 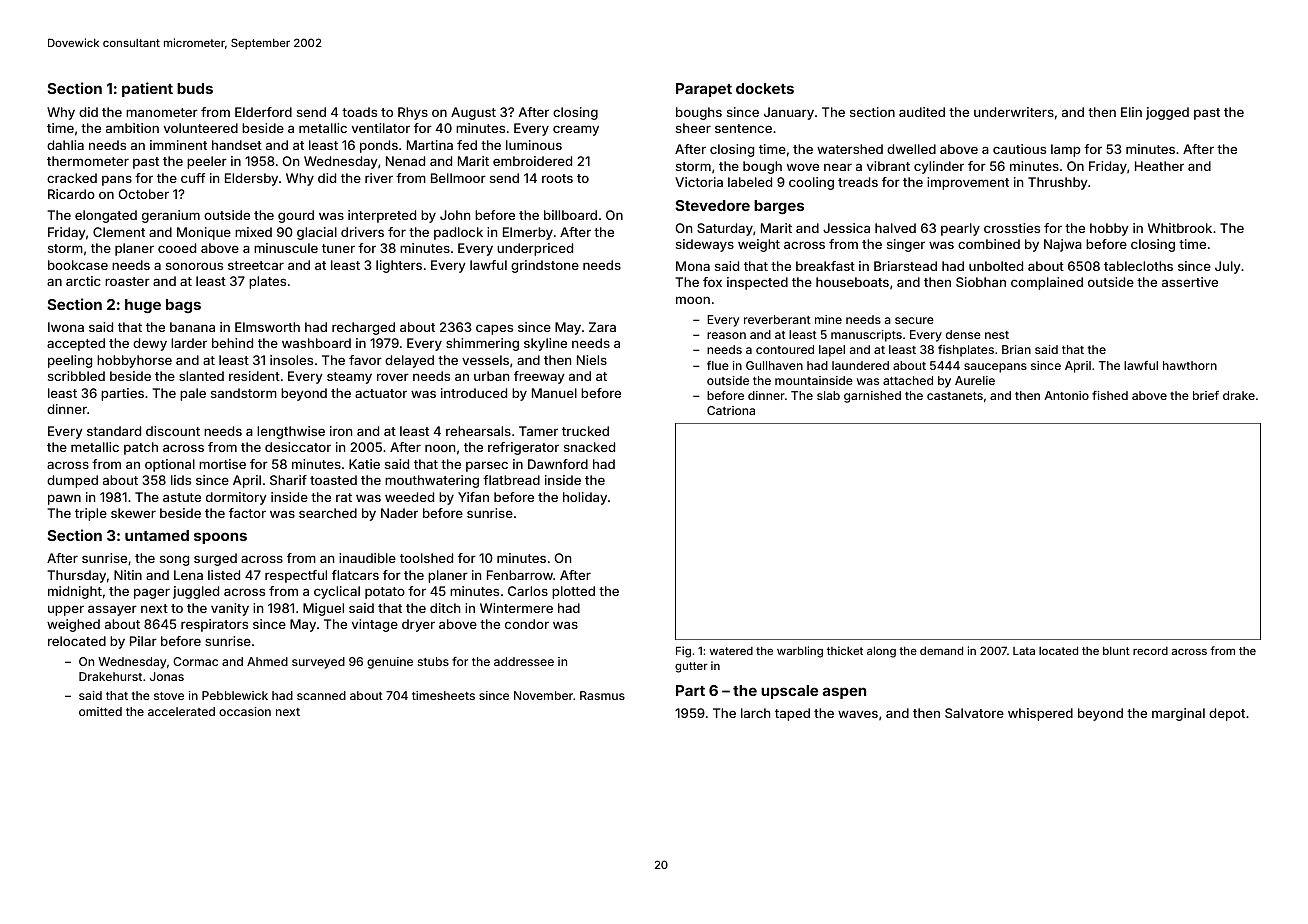 What do you see at coordinates (704, 90) in the screenshot?
I see `Parapet` at bounding box center [704, 90].
